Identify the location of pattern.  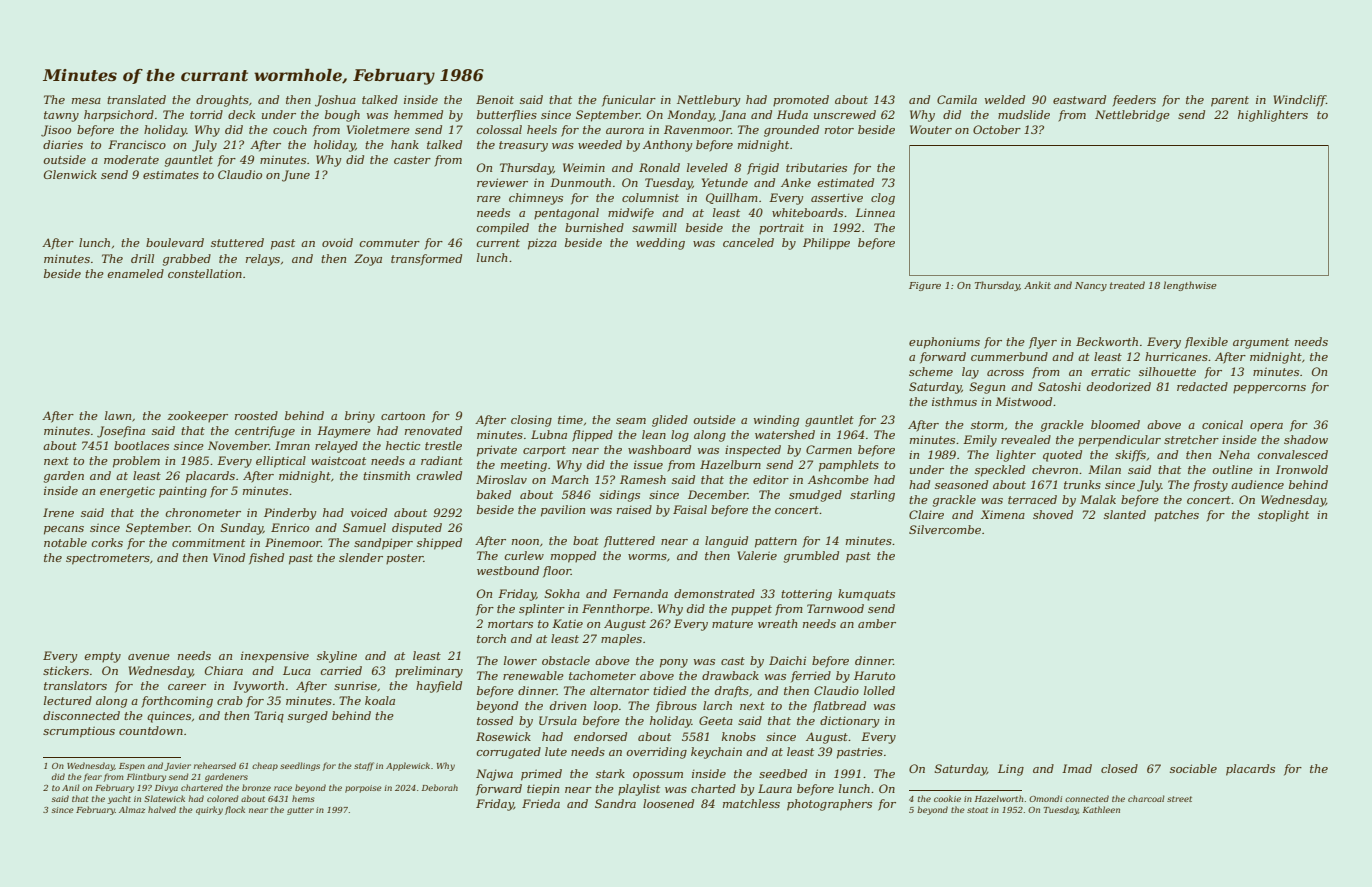
(776, 542).
